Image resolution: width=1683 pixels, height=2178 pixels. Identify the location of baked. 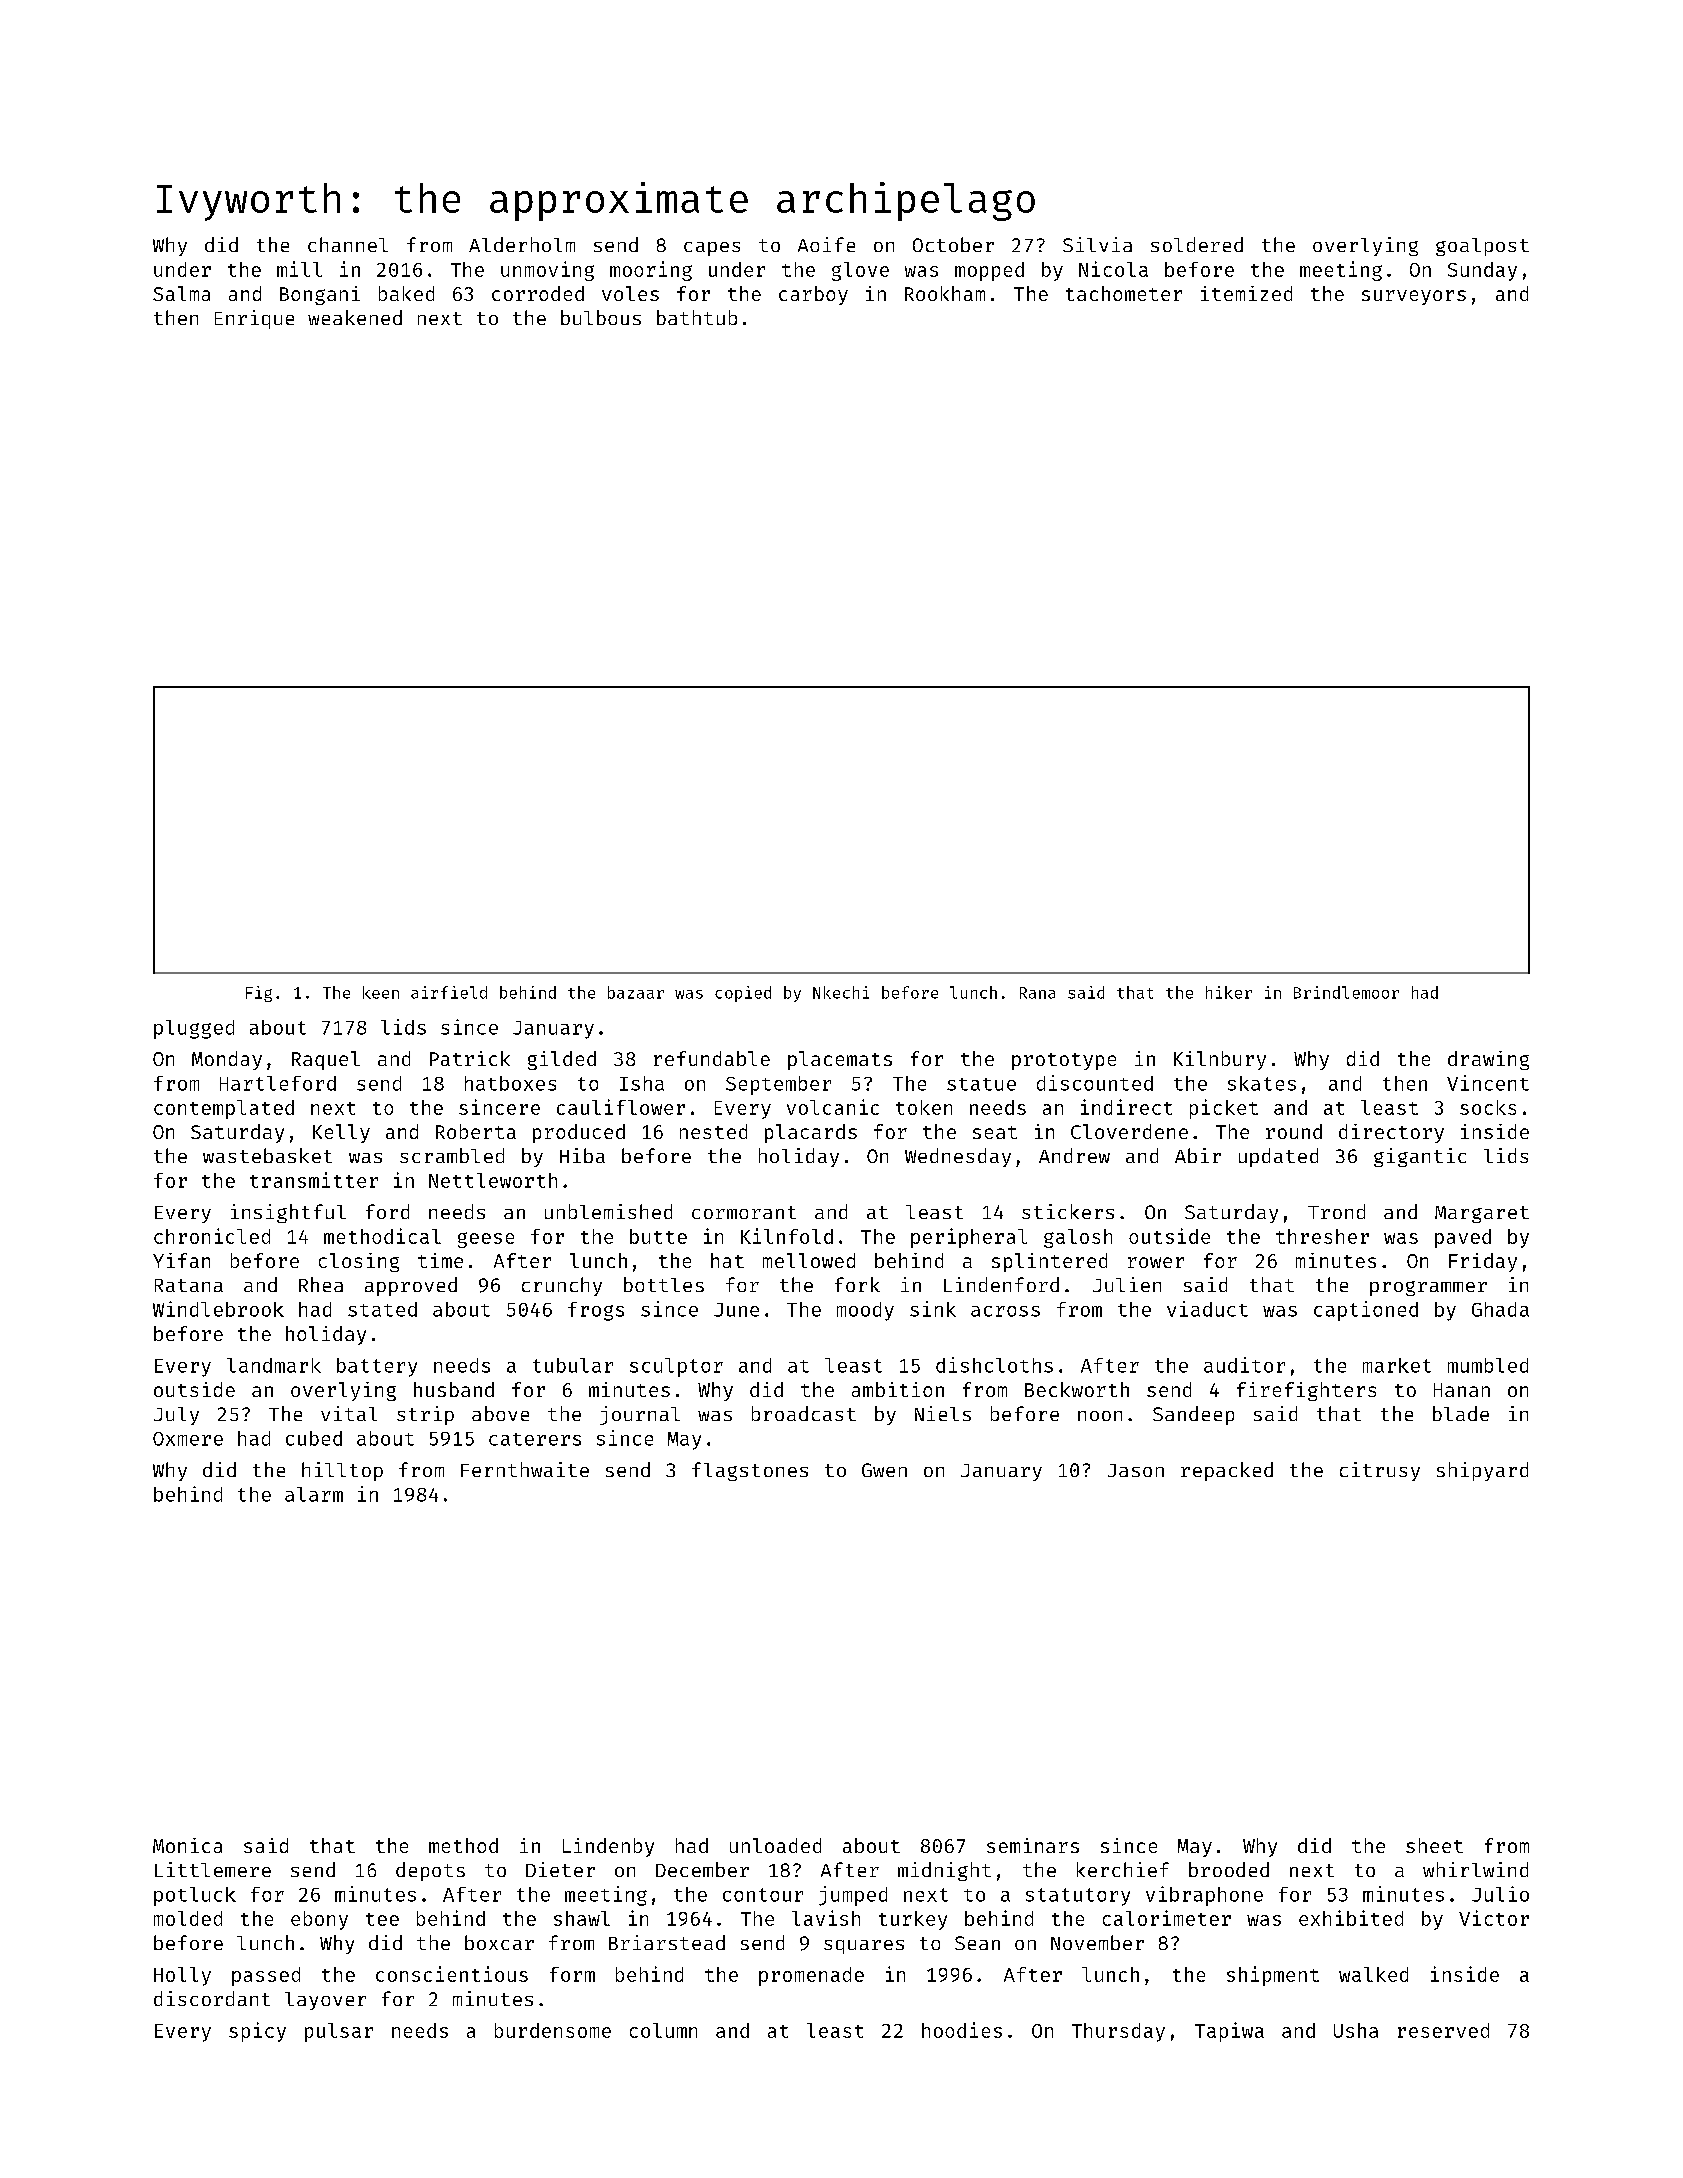
(406, 293).
